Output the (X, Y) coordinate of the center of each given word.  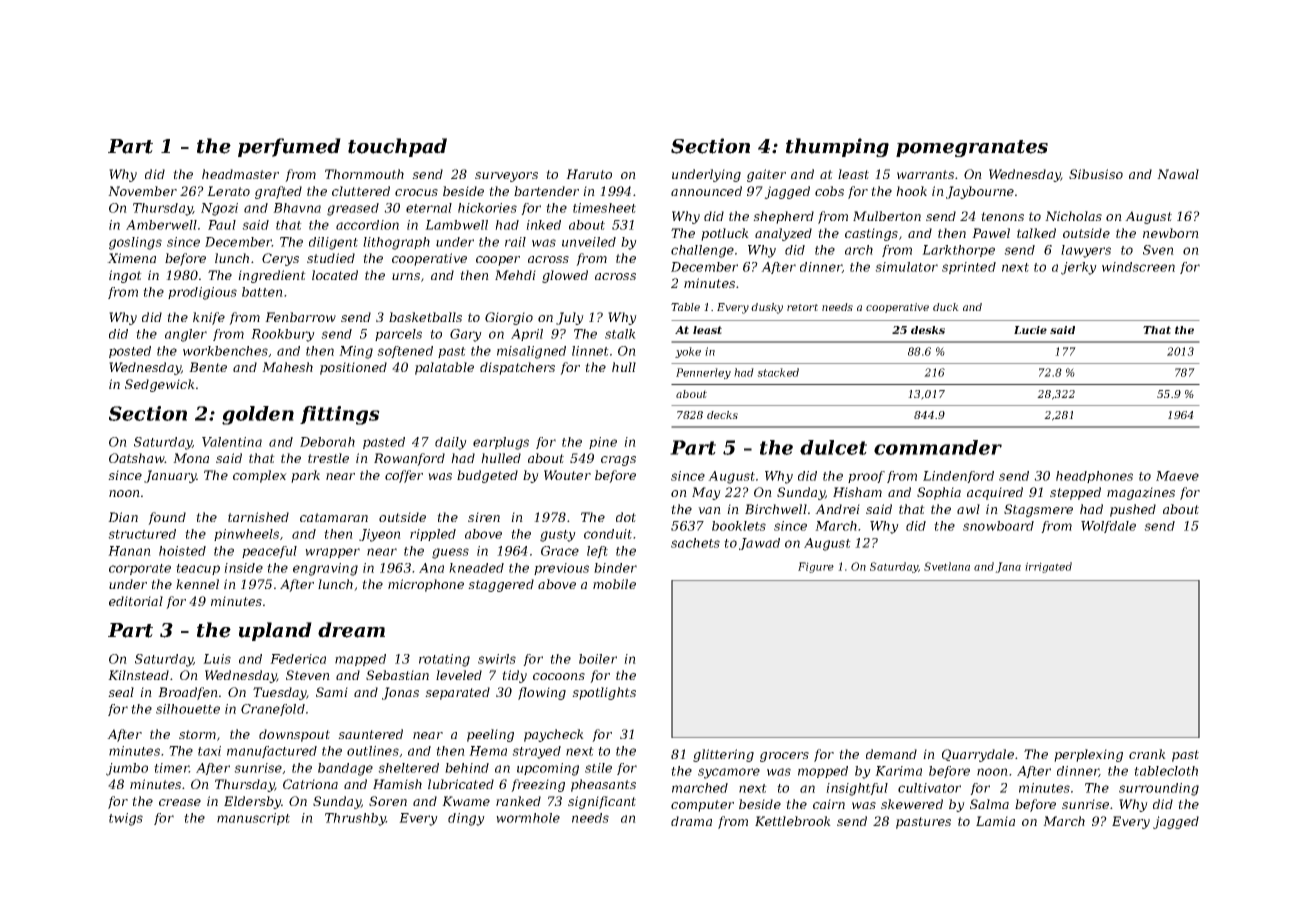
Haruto (589, 174)
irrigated (1048, 567)
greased (353, 209)
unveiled (589, 242)
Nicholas (1073, 216)
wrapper (332, 553)
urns (406, 276)
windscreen (1138, 267)
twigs (126, 819)
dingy (466, 819)
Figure (816, 567)
